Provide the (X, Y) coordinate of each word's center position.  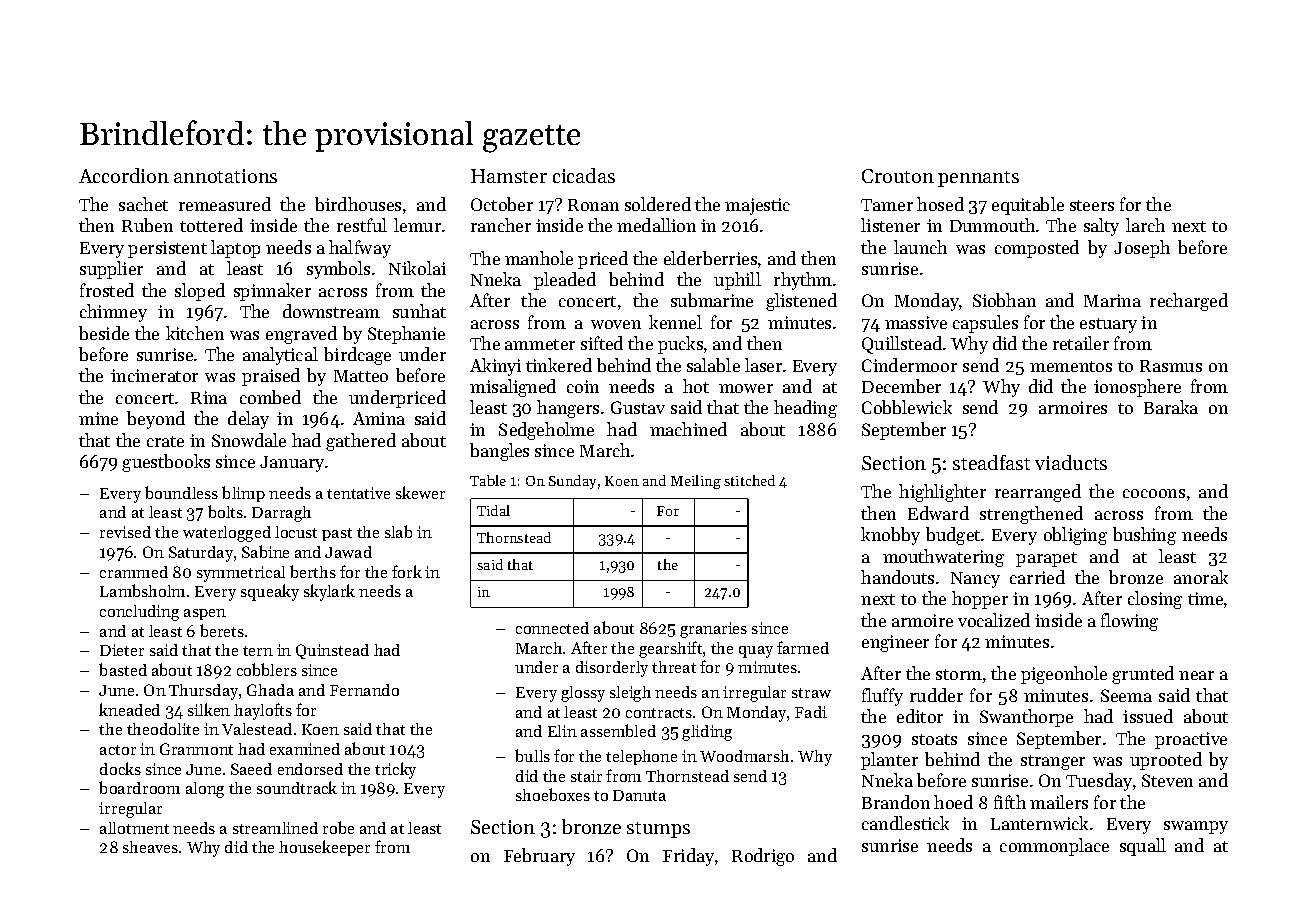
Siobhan (1004, 300)
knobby (890, 536)
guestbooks (166, 463)
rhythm (803, 281)
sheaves (150, 847)
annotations (225, 176)
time (1205, 598)
